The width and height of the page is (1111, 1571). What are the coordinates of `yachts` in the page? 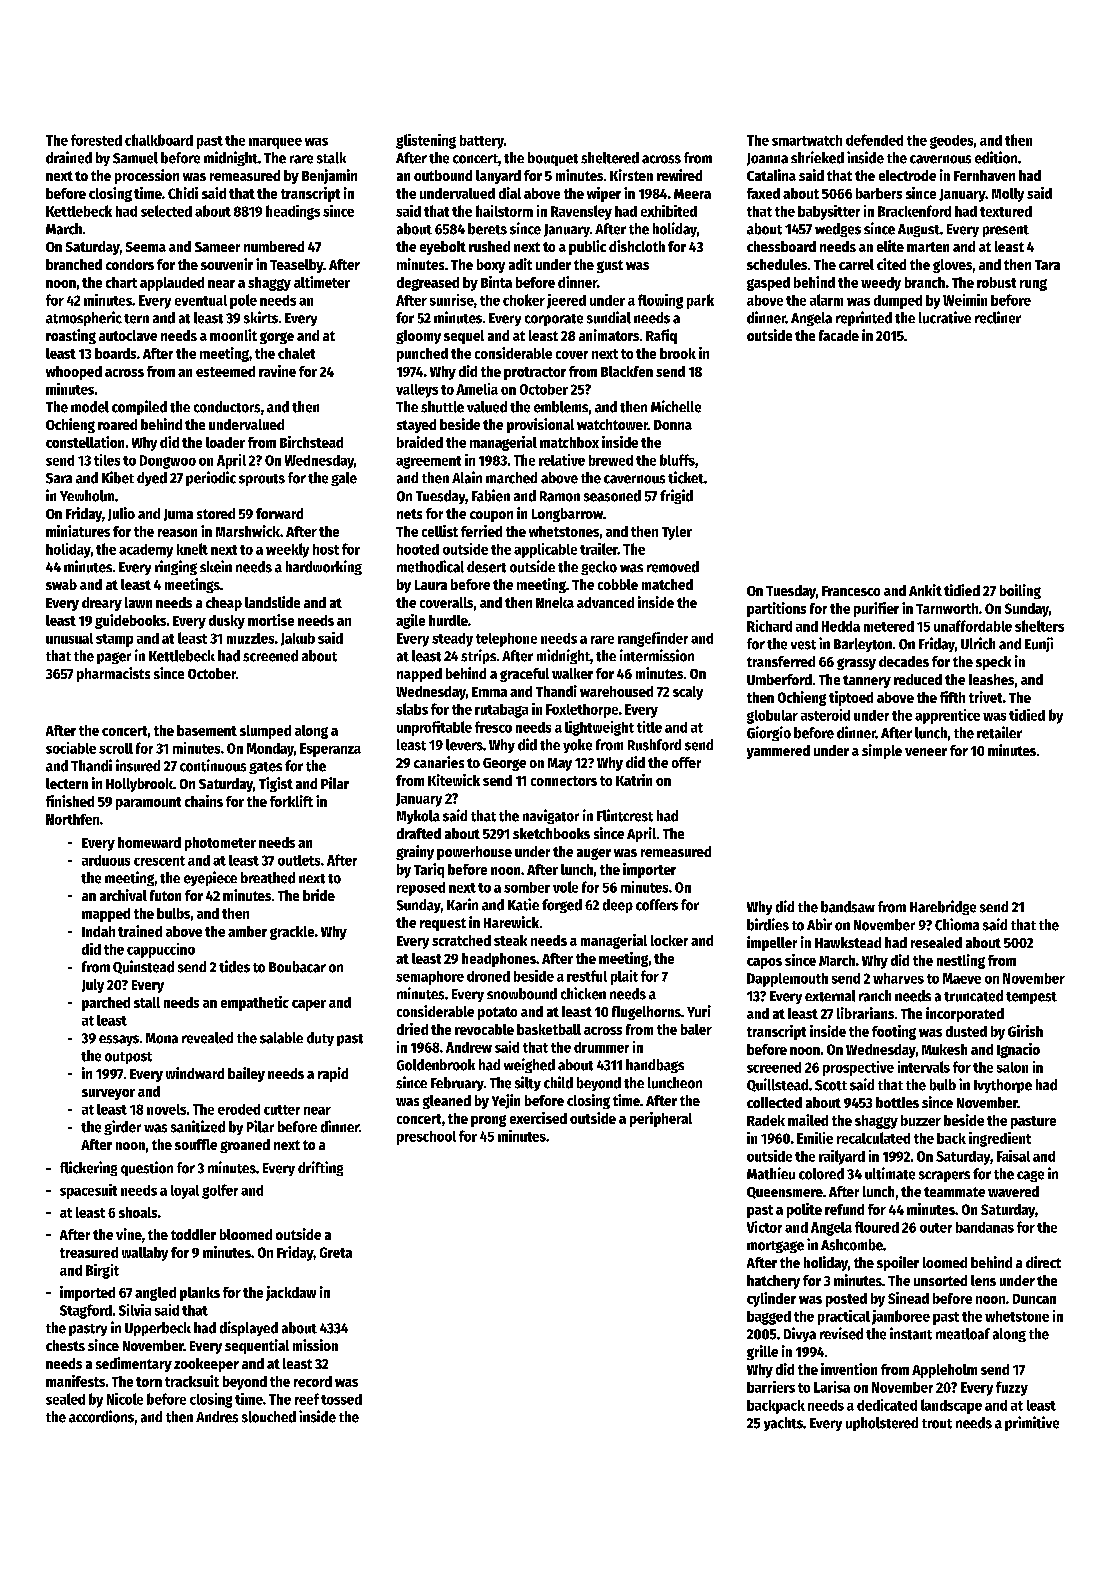 It's located at (783, 1424).
